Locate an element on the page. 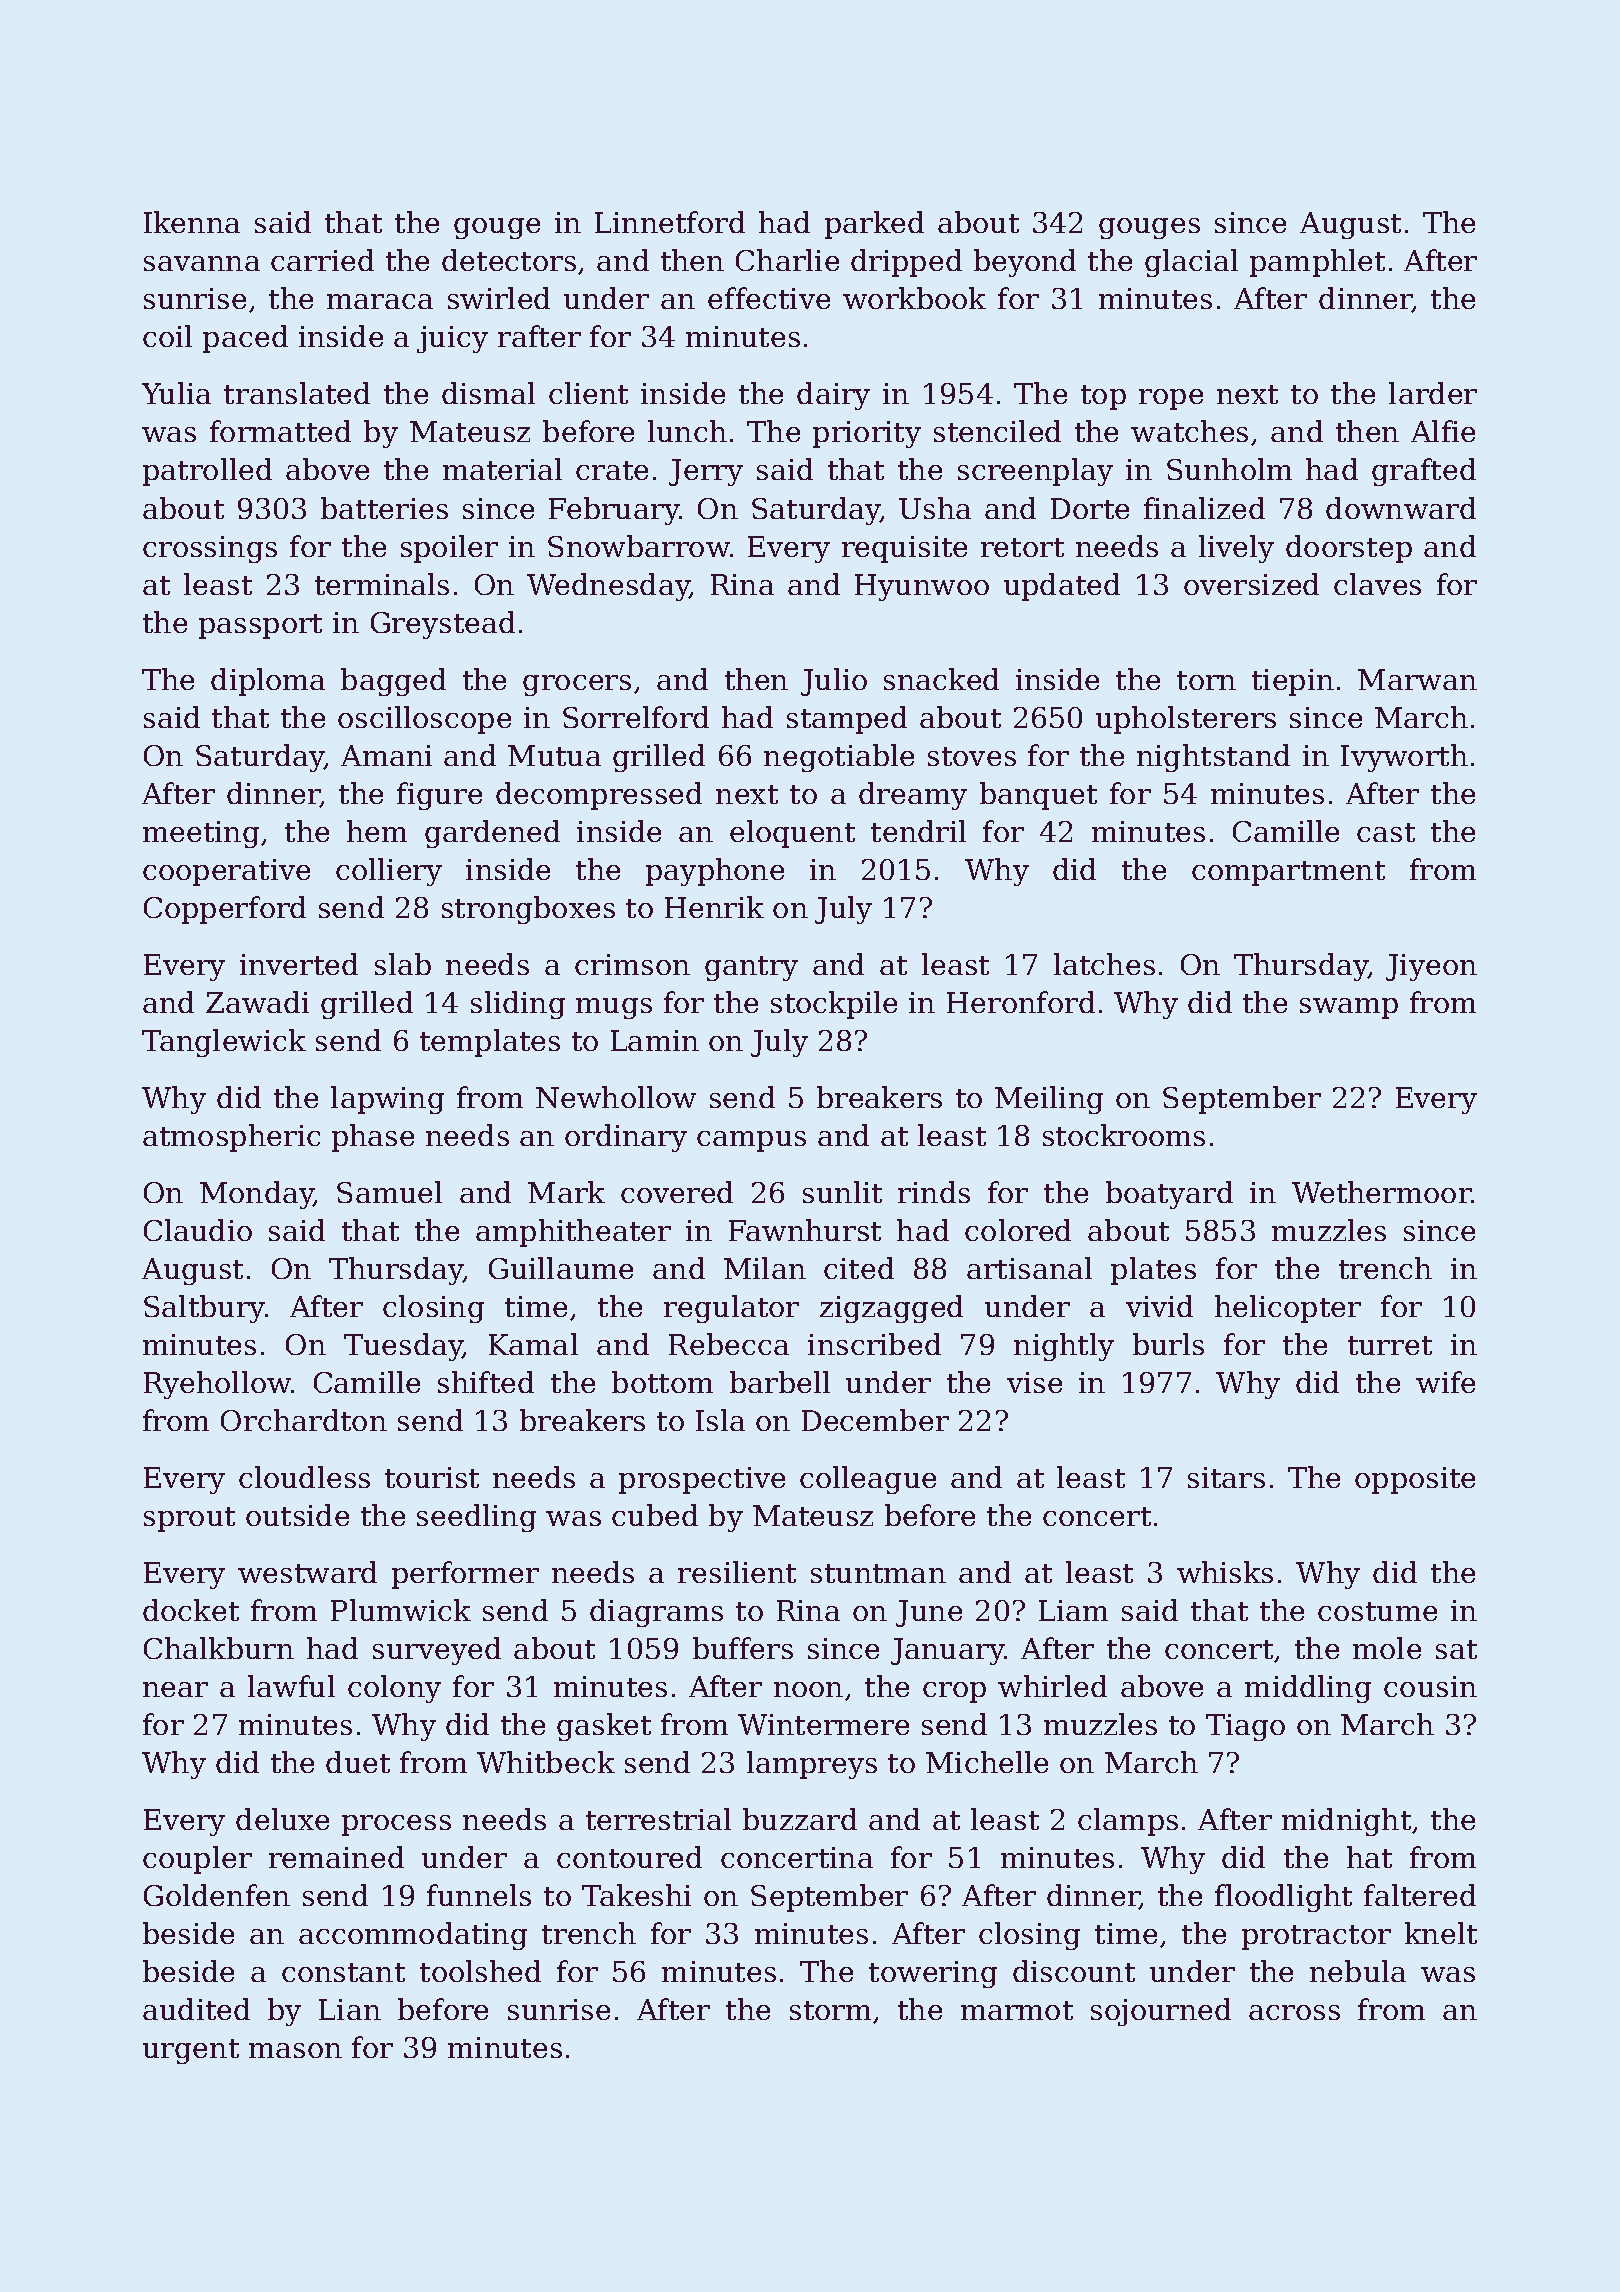  maraca is located at coordinates (380, 301).
